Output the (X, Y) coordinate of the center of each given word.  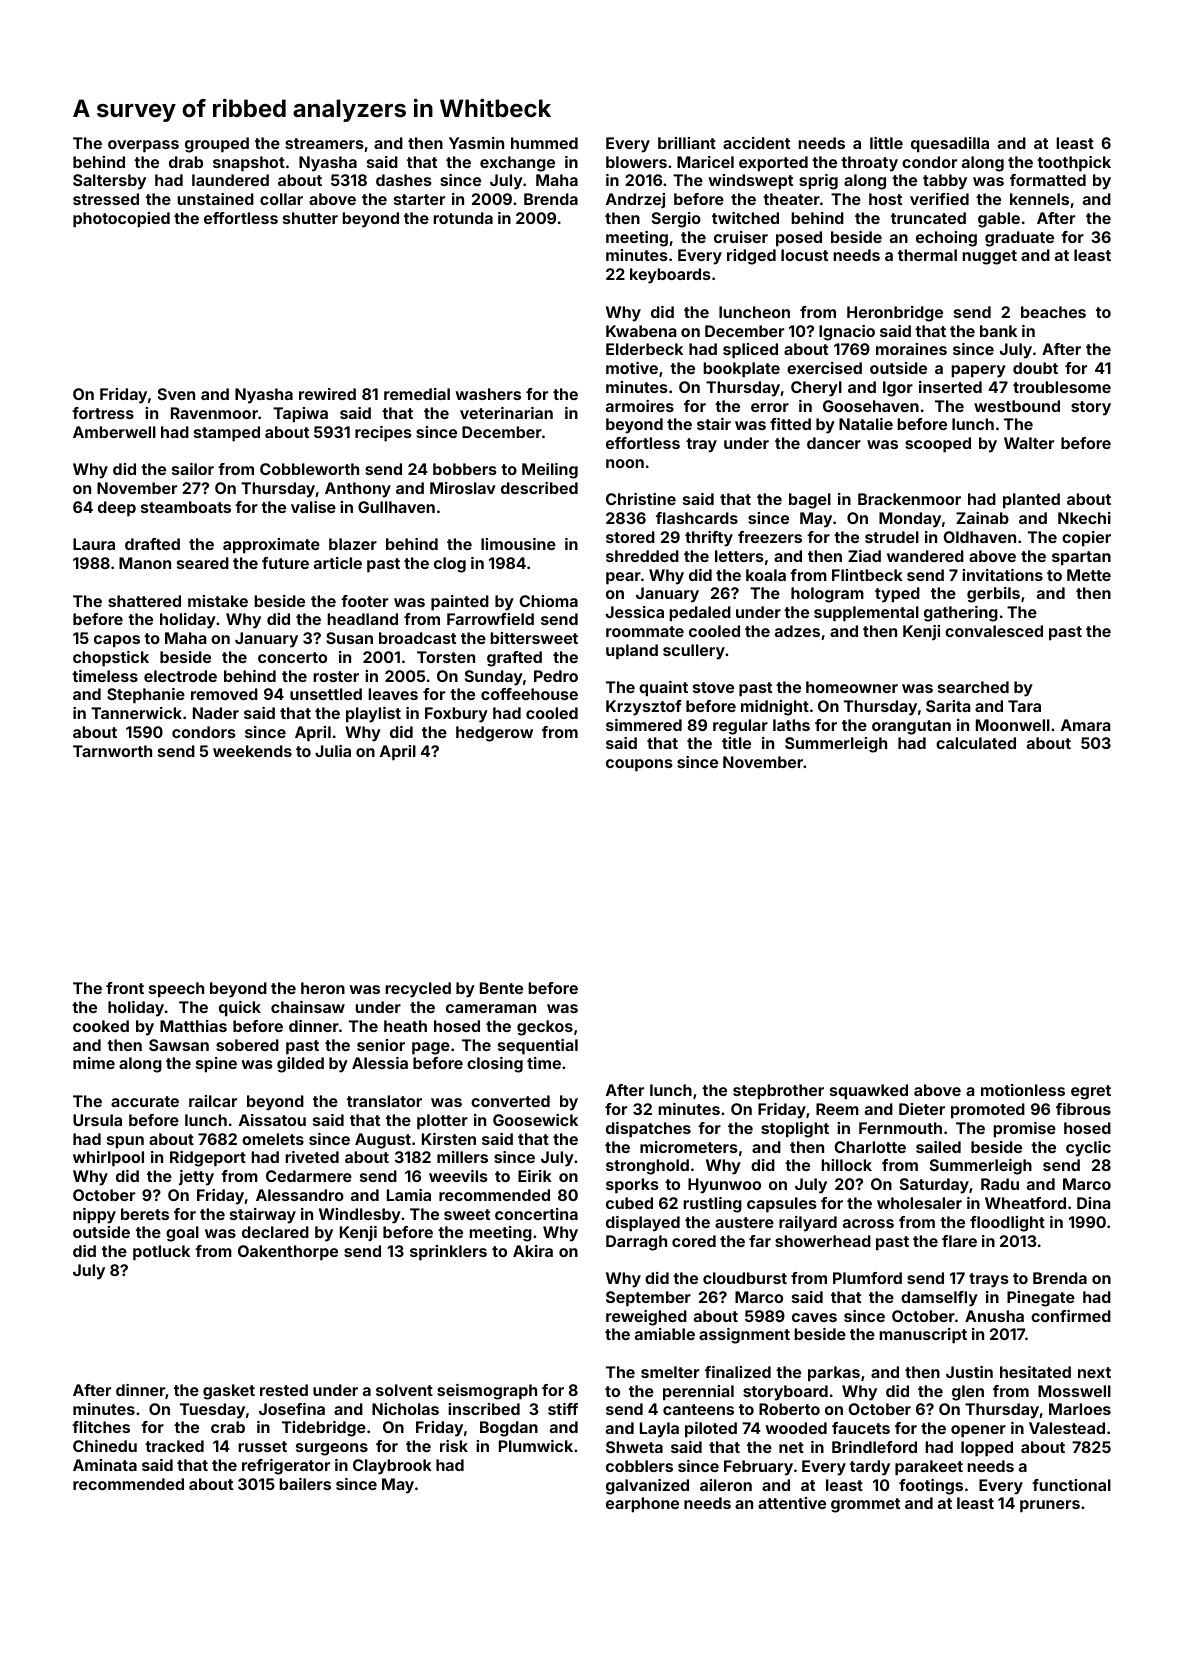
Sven (176, 394)
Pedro (556, 676)
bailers (305, 1484)
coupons (639, 765)
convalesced (994, 631)
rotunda (463, 218)
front (125, 988)
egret (1091, 1092)
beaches (1053, 312)
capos (117, 641)
